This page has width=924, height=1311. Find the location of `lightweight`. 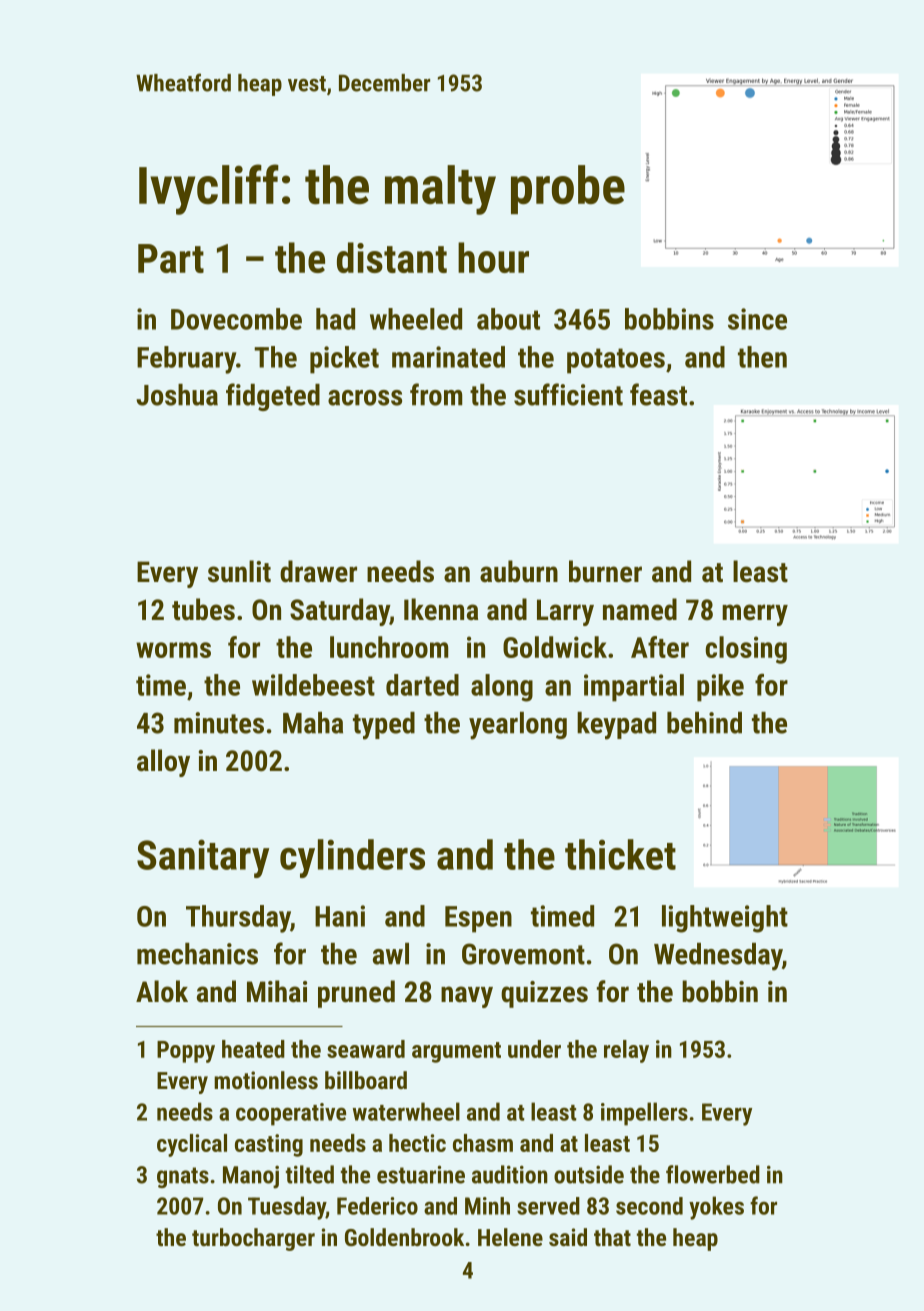

lightweight is located at coordinates (725, 919).
